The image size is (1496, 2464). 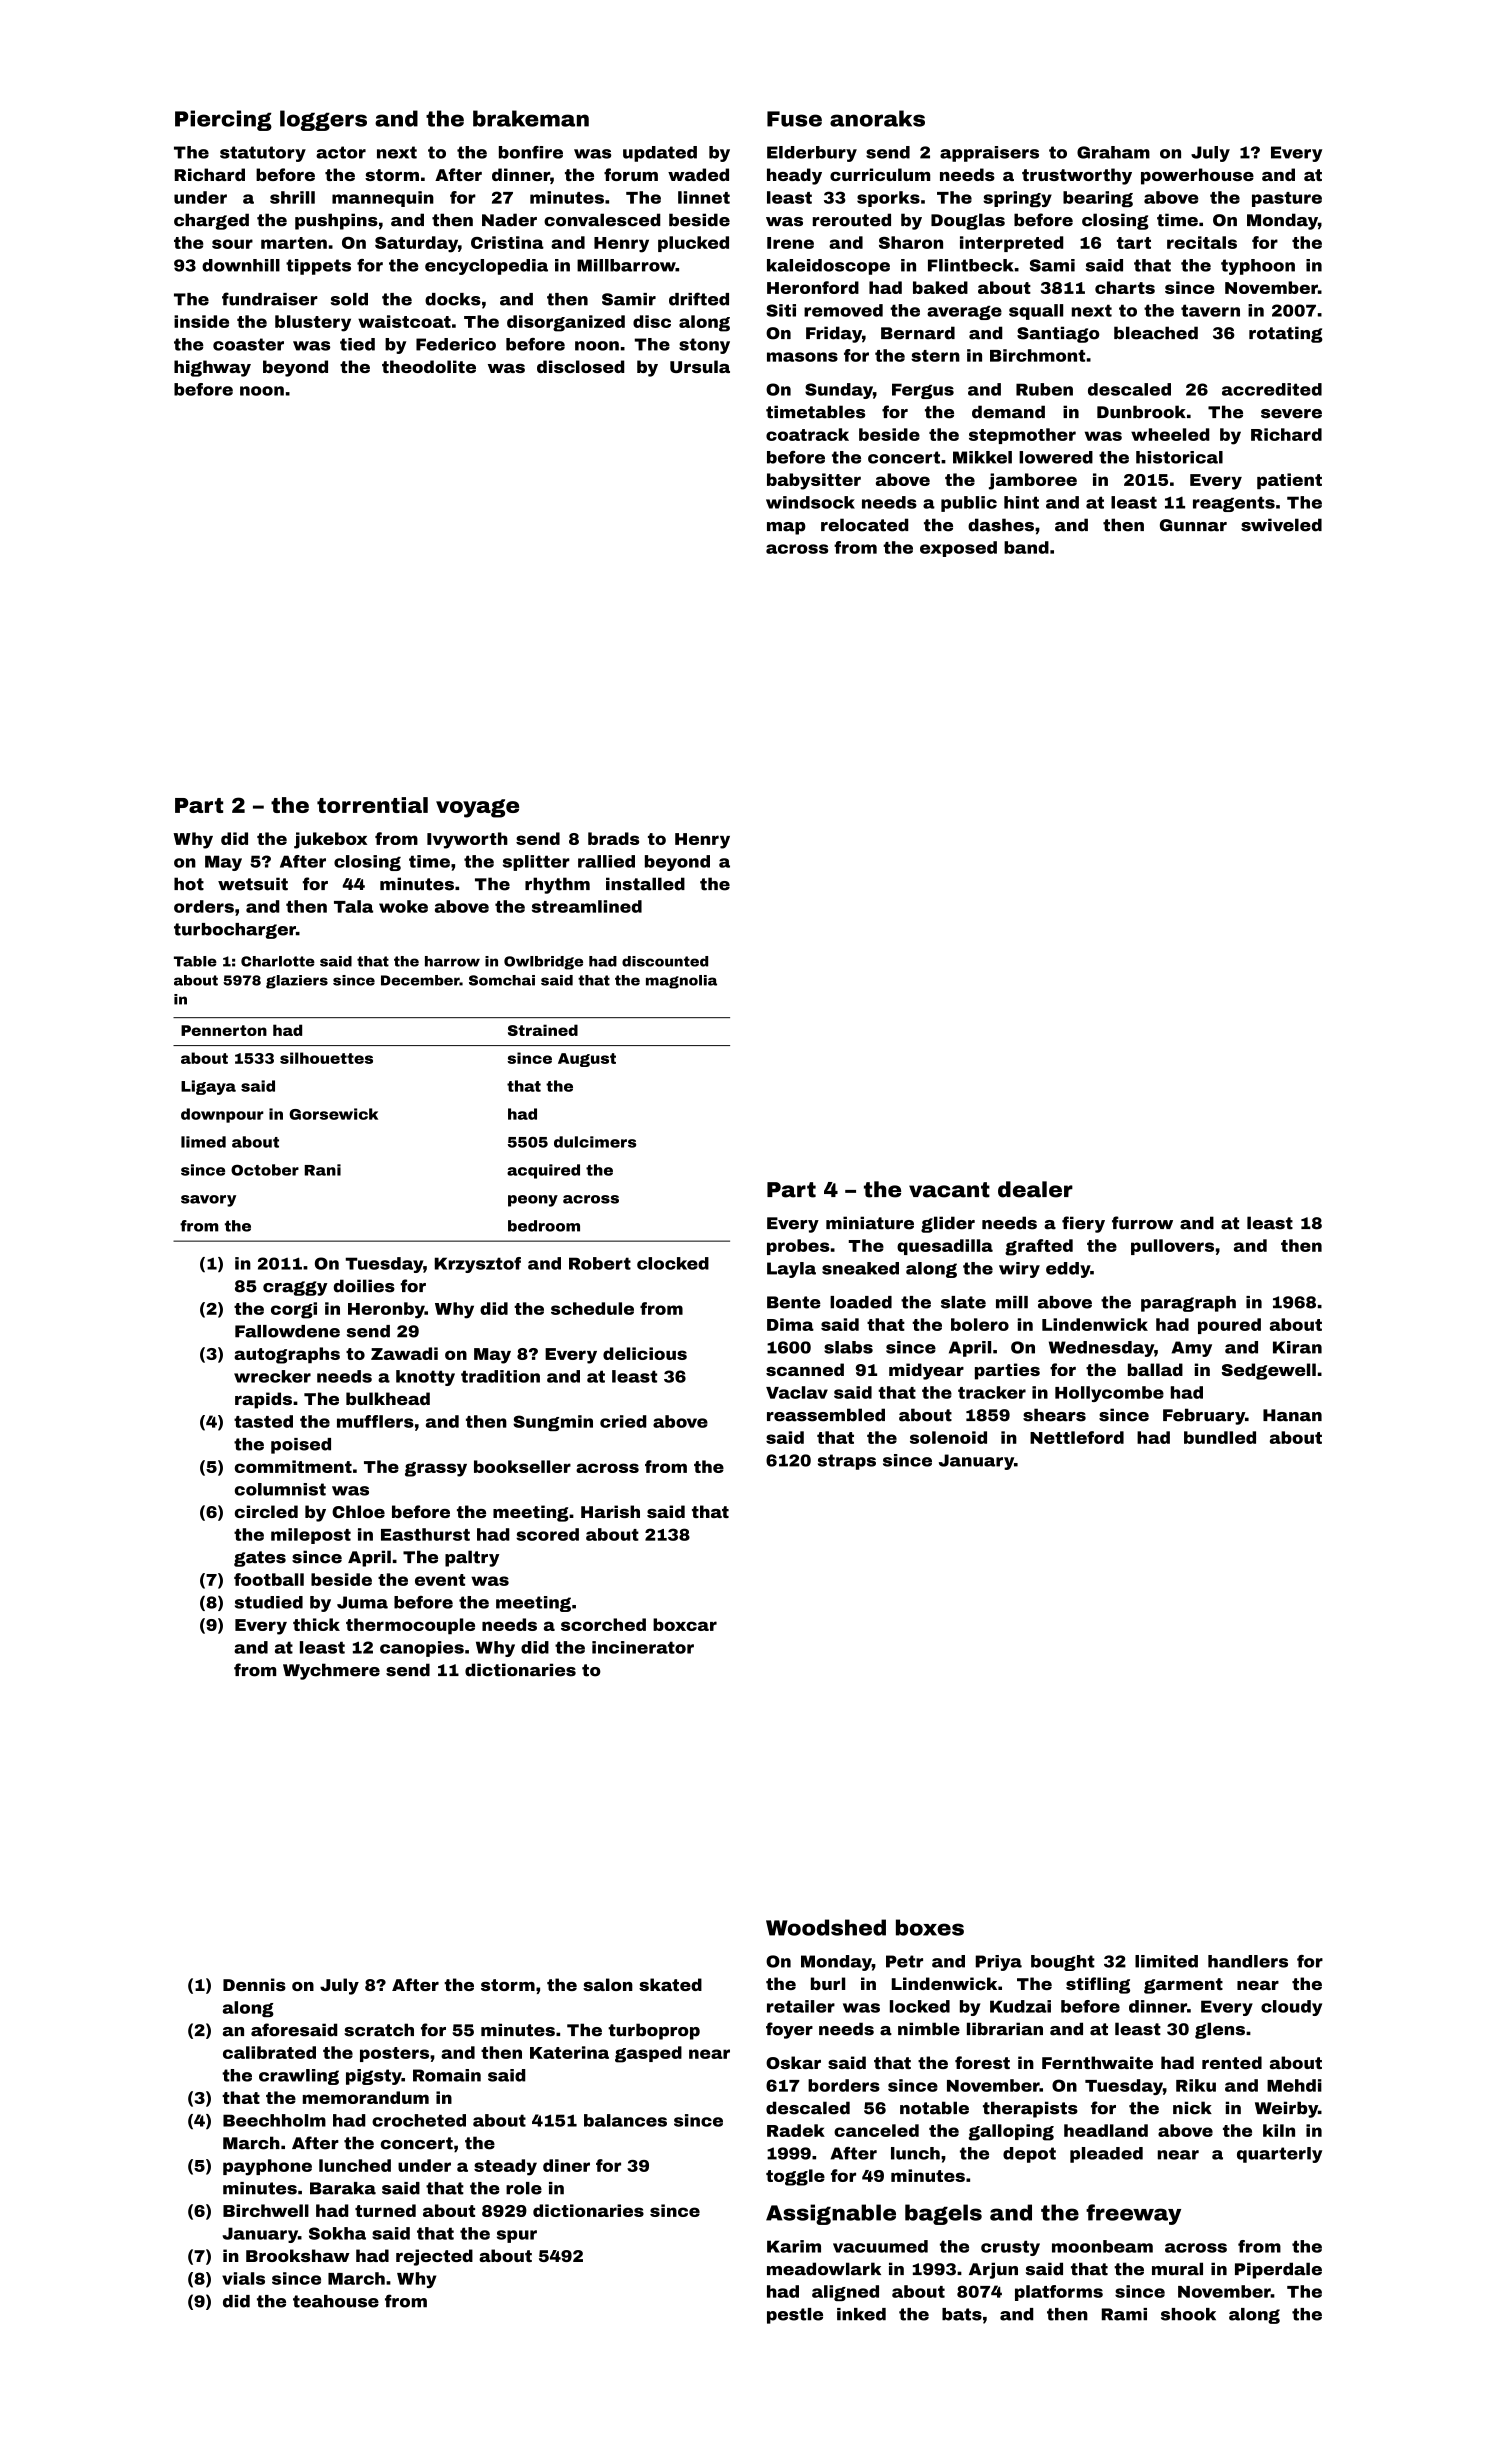 What do you see at coordinates (610, 1511) in the screenshot?
I see `Harish` at bounding box center [610, 1511].
